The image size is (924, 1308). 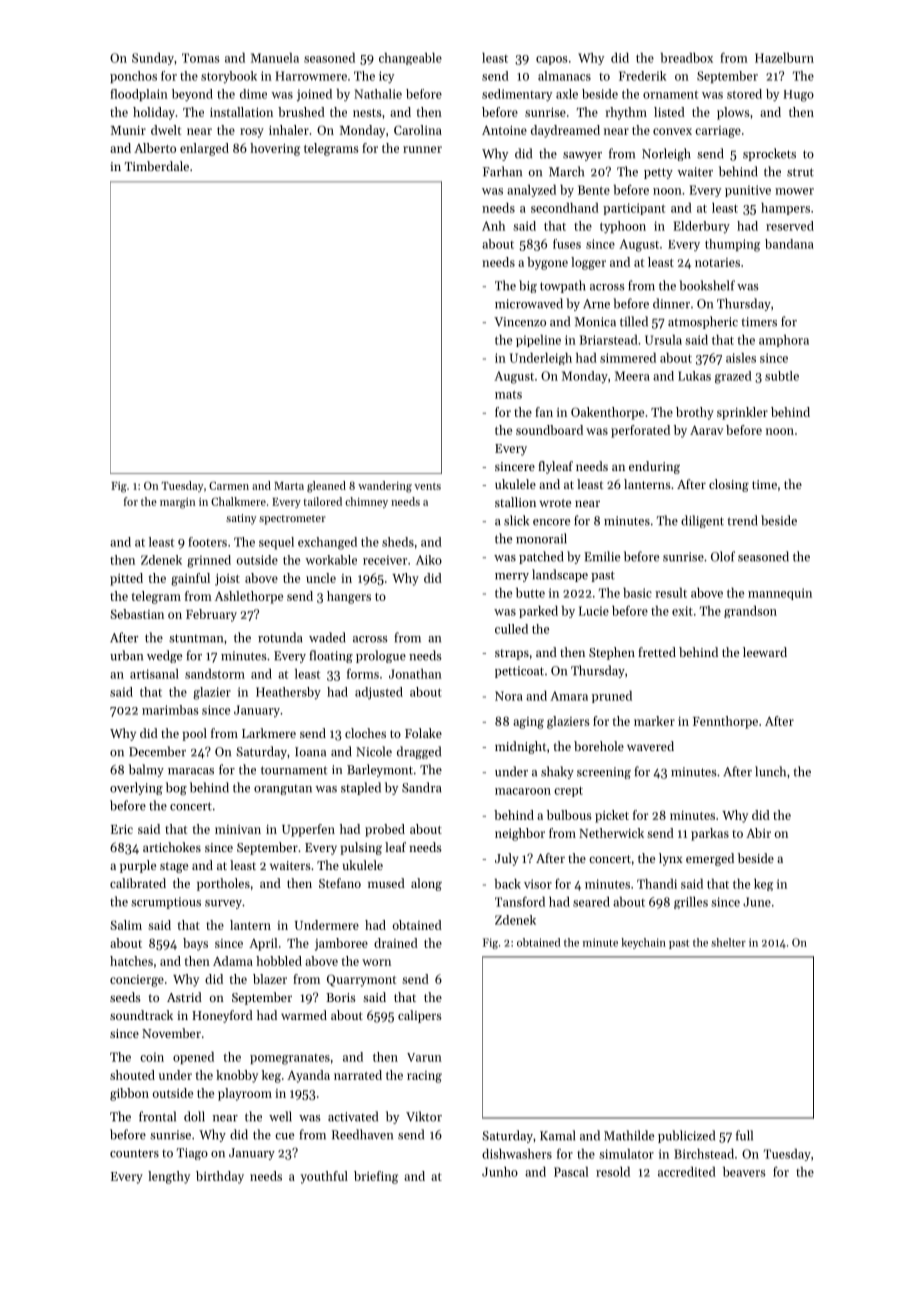 I want to click on mused, so click(x=386, y=883).
